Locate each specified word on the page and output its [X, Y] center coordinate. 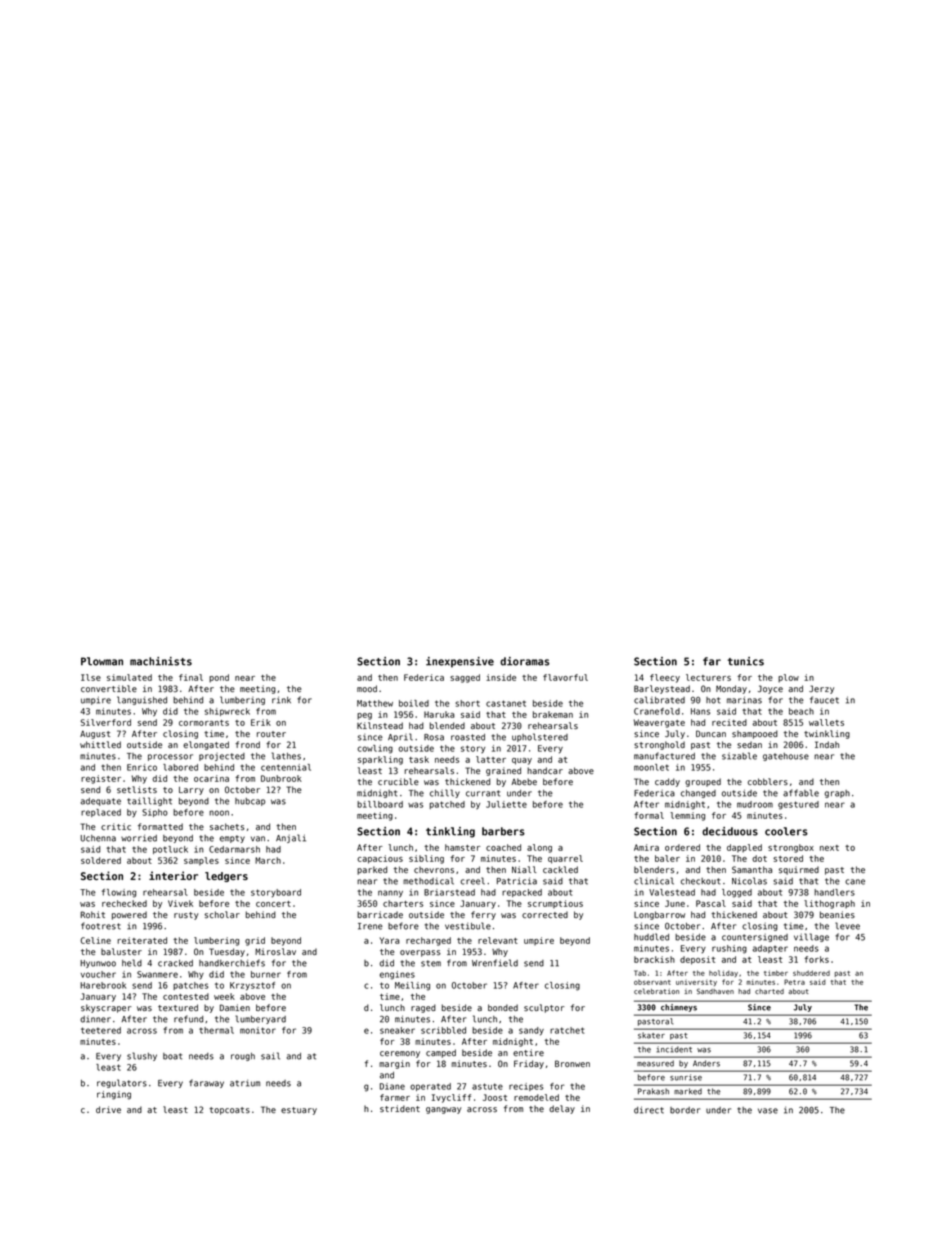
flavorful [565, 677]
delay [562, 1109]
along [539, 848]
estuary [299, 1111]
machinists [161, 661]
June [675, 903]
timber [776, 973]
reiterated [142, 940]
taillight [149, 801]
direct [649, 1110]
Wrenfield [495, 963]
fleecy [665, 678]
